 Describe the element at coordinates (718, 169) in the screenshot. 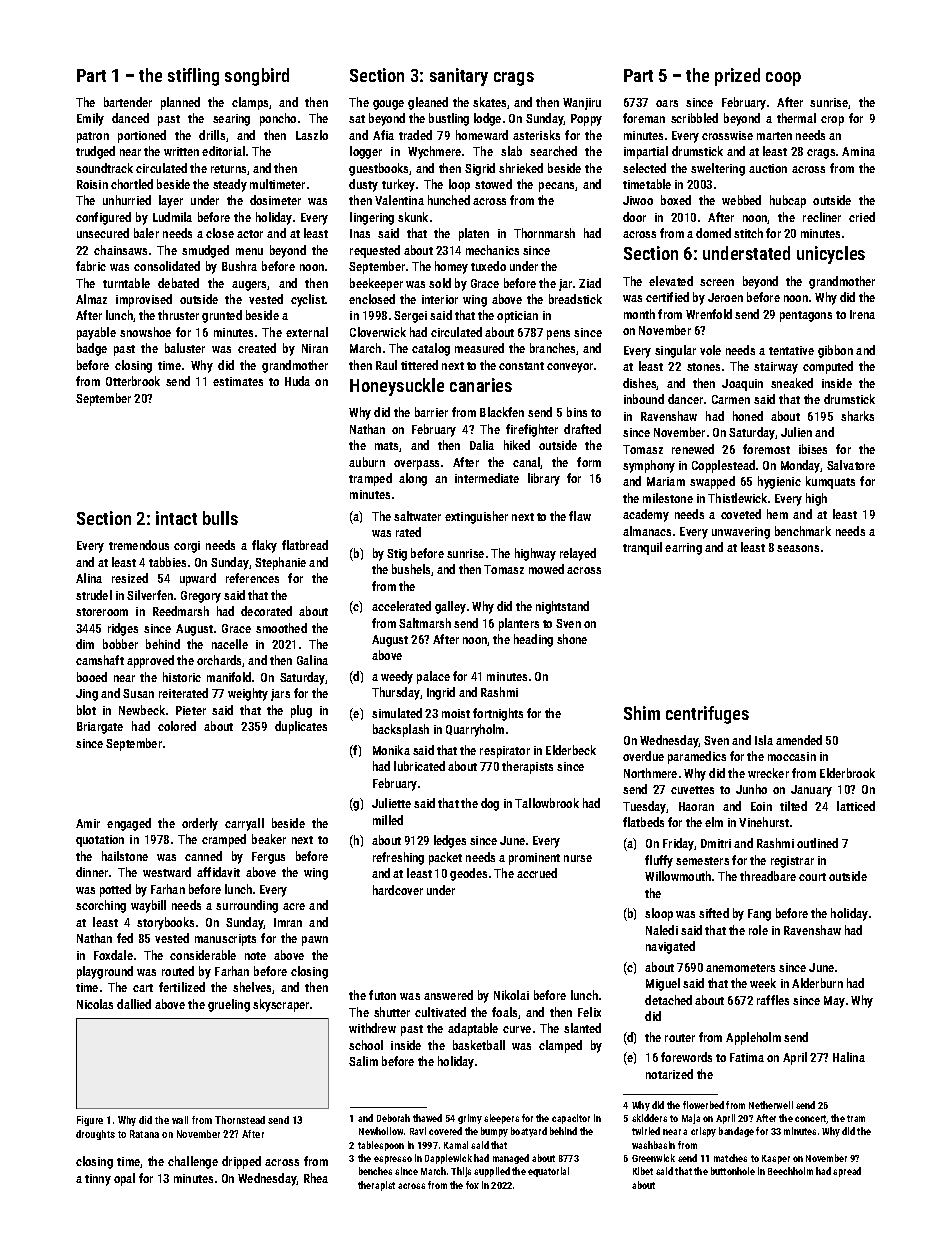

I see `sweltering` at that location.
